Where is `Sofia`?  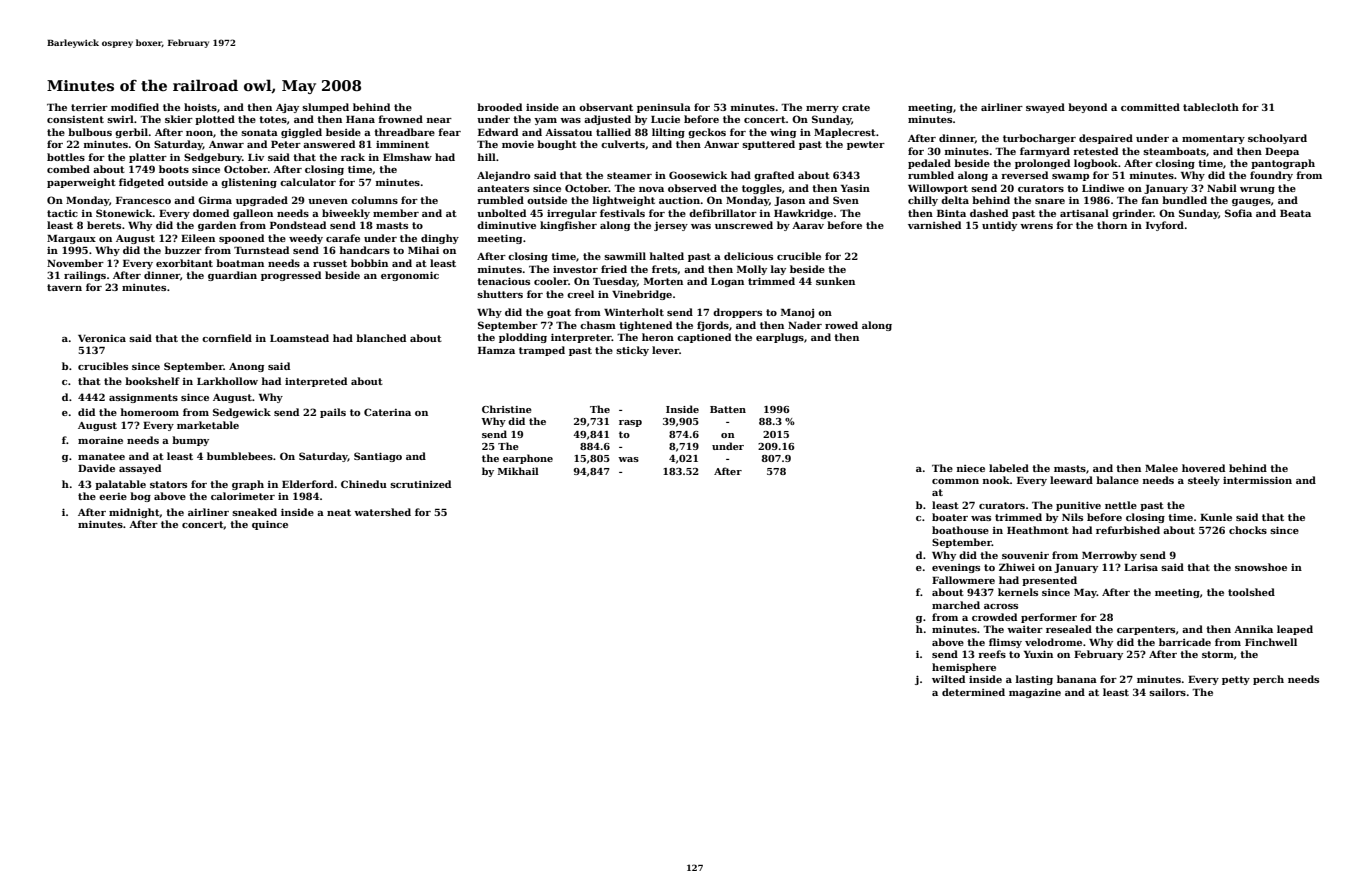 Sofia is located at coordinates (1238, 213).
